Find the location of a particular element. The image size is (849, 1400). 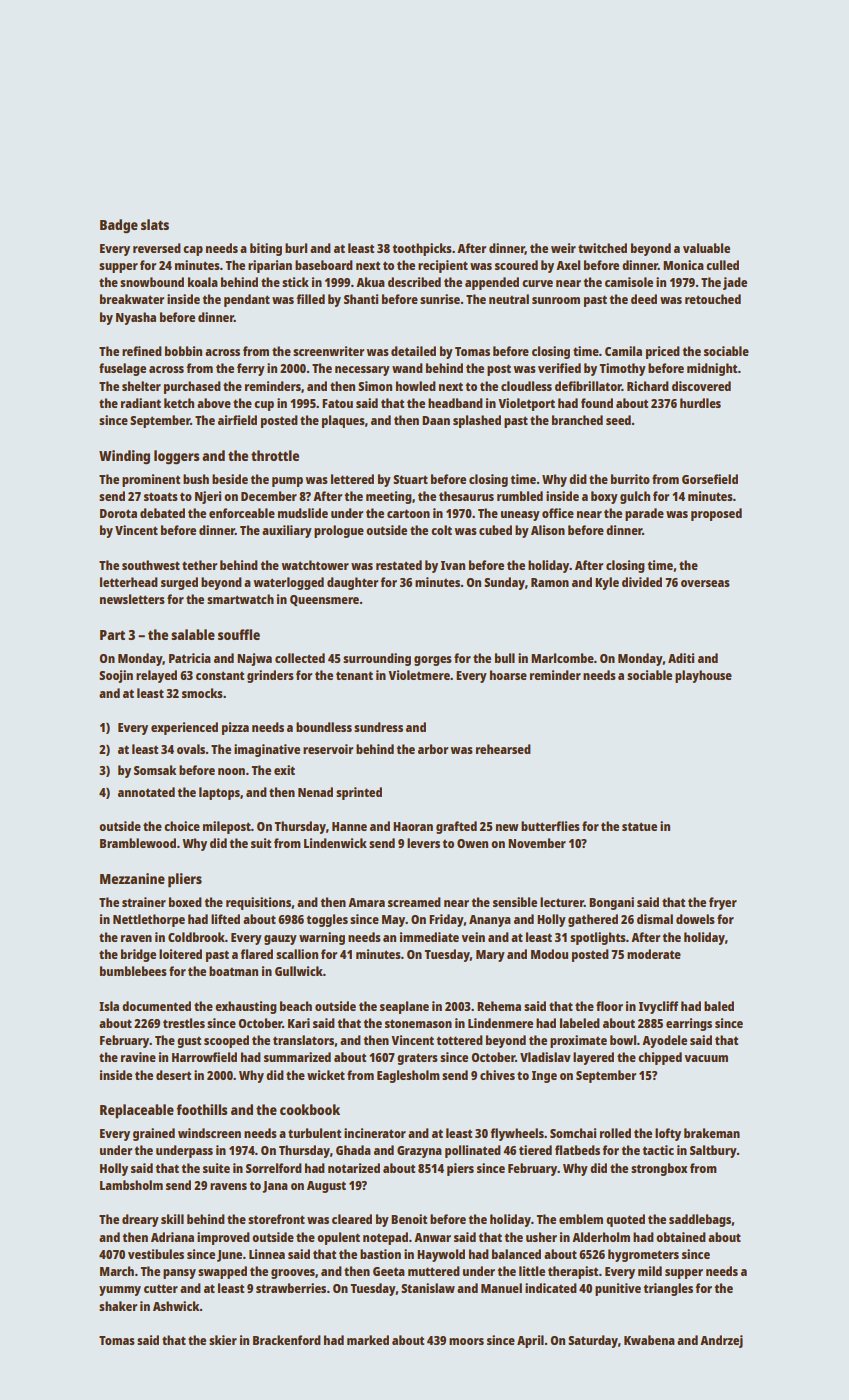

March is located at coordinates (117, 1271).
